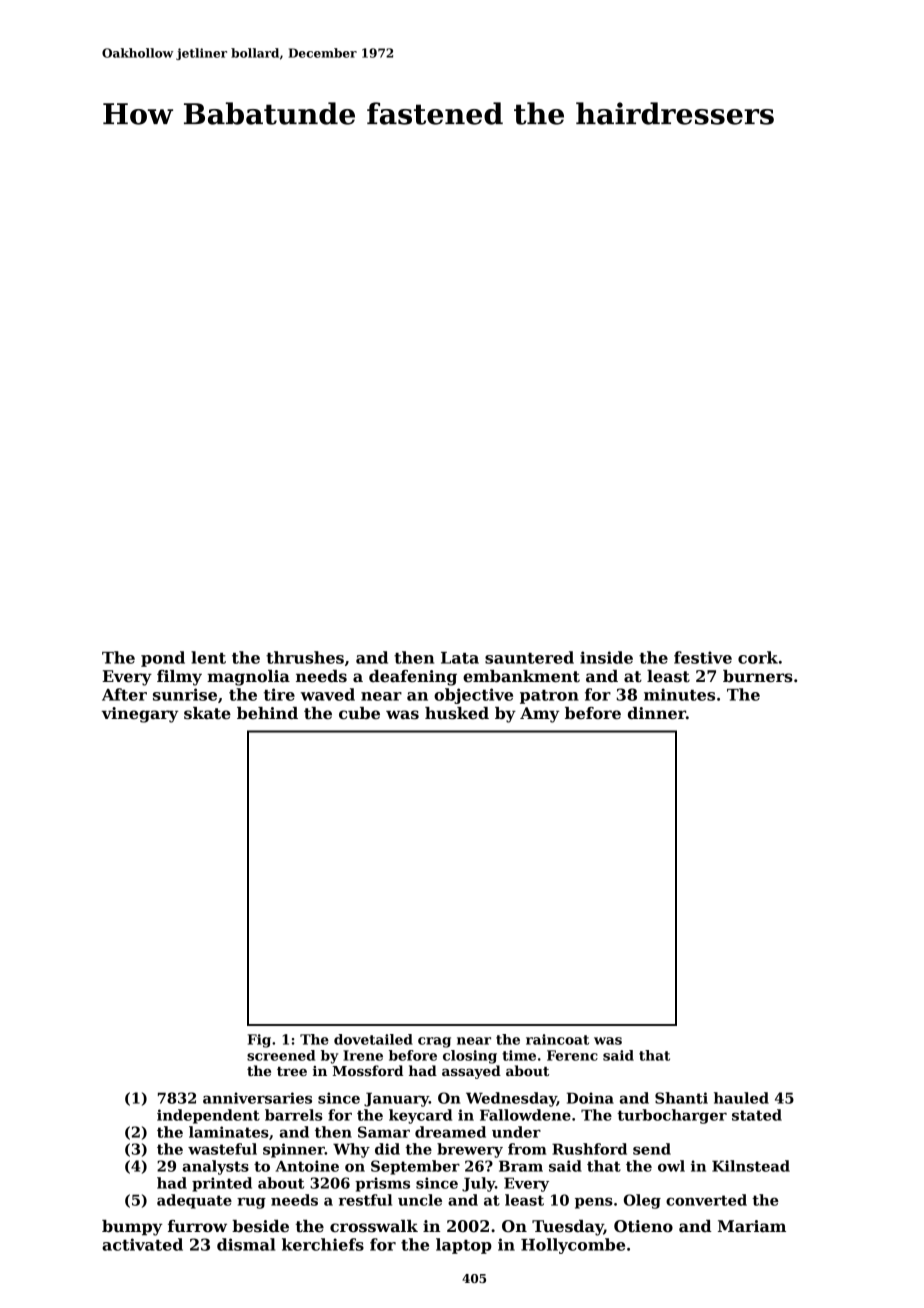 The image size is (924, 1308). What do you see at coordinates (359, 713) in the screenshot?
I see `cube` at bounding box center [359, 713].
